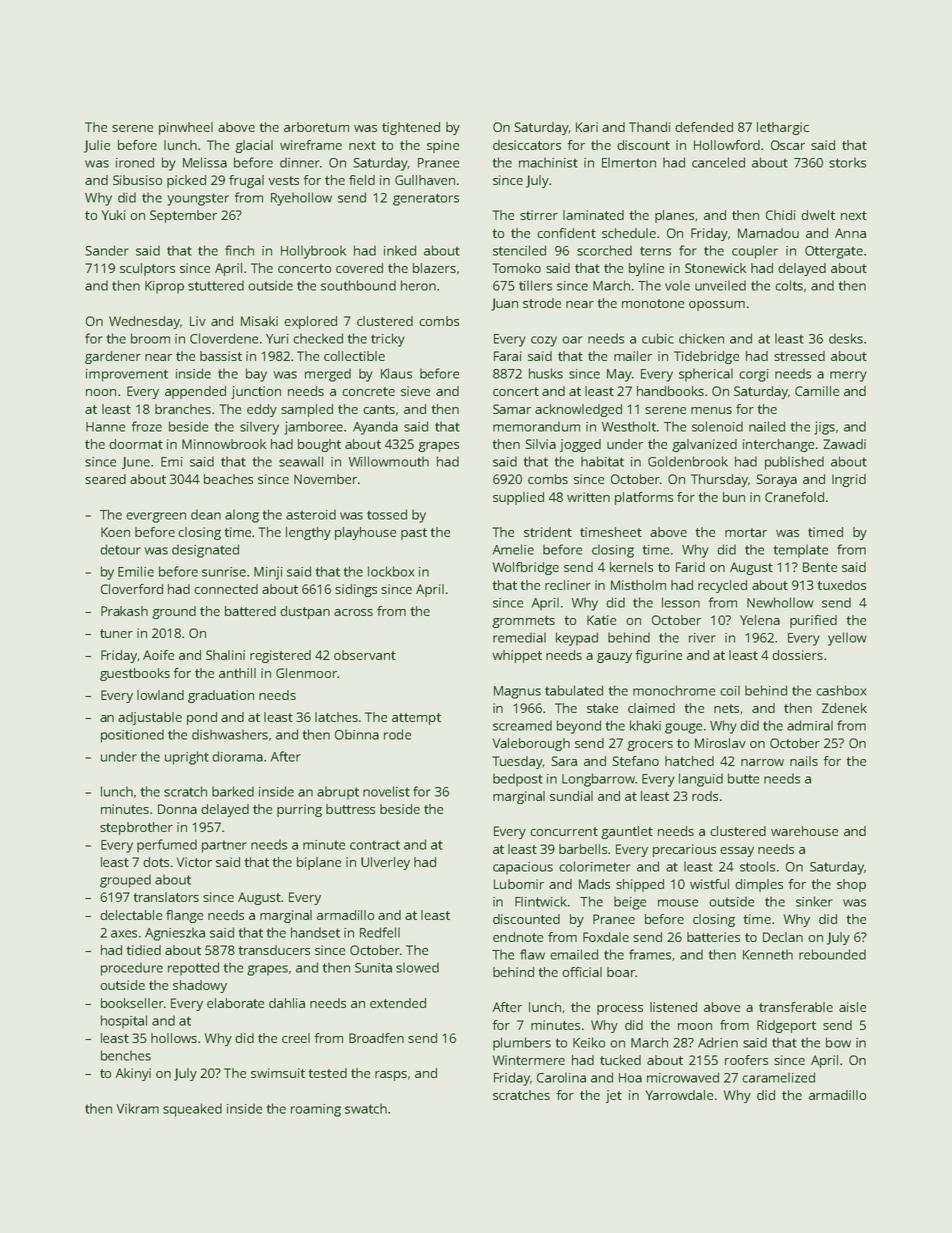 This image has height=1233, width=952. Describe the element at coordinates (202, 718) in the image. I see `pond` at that location.
